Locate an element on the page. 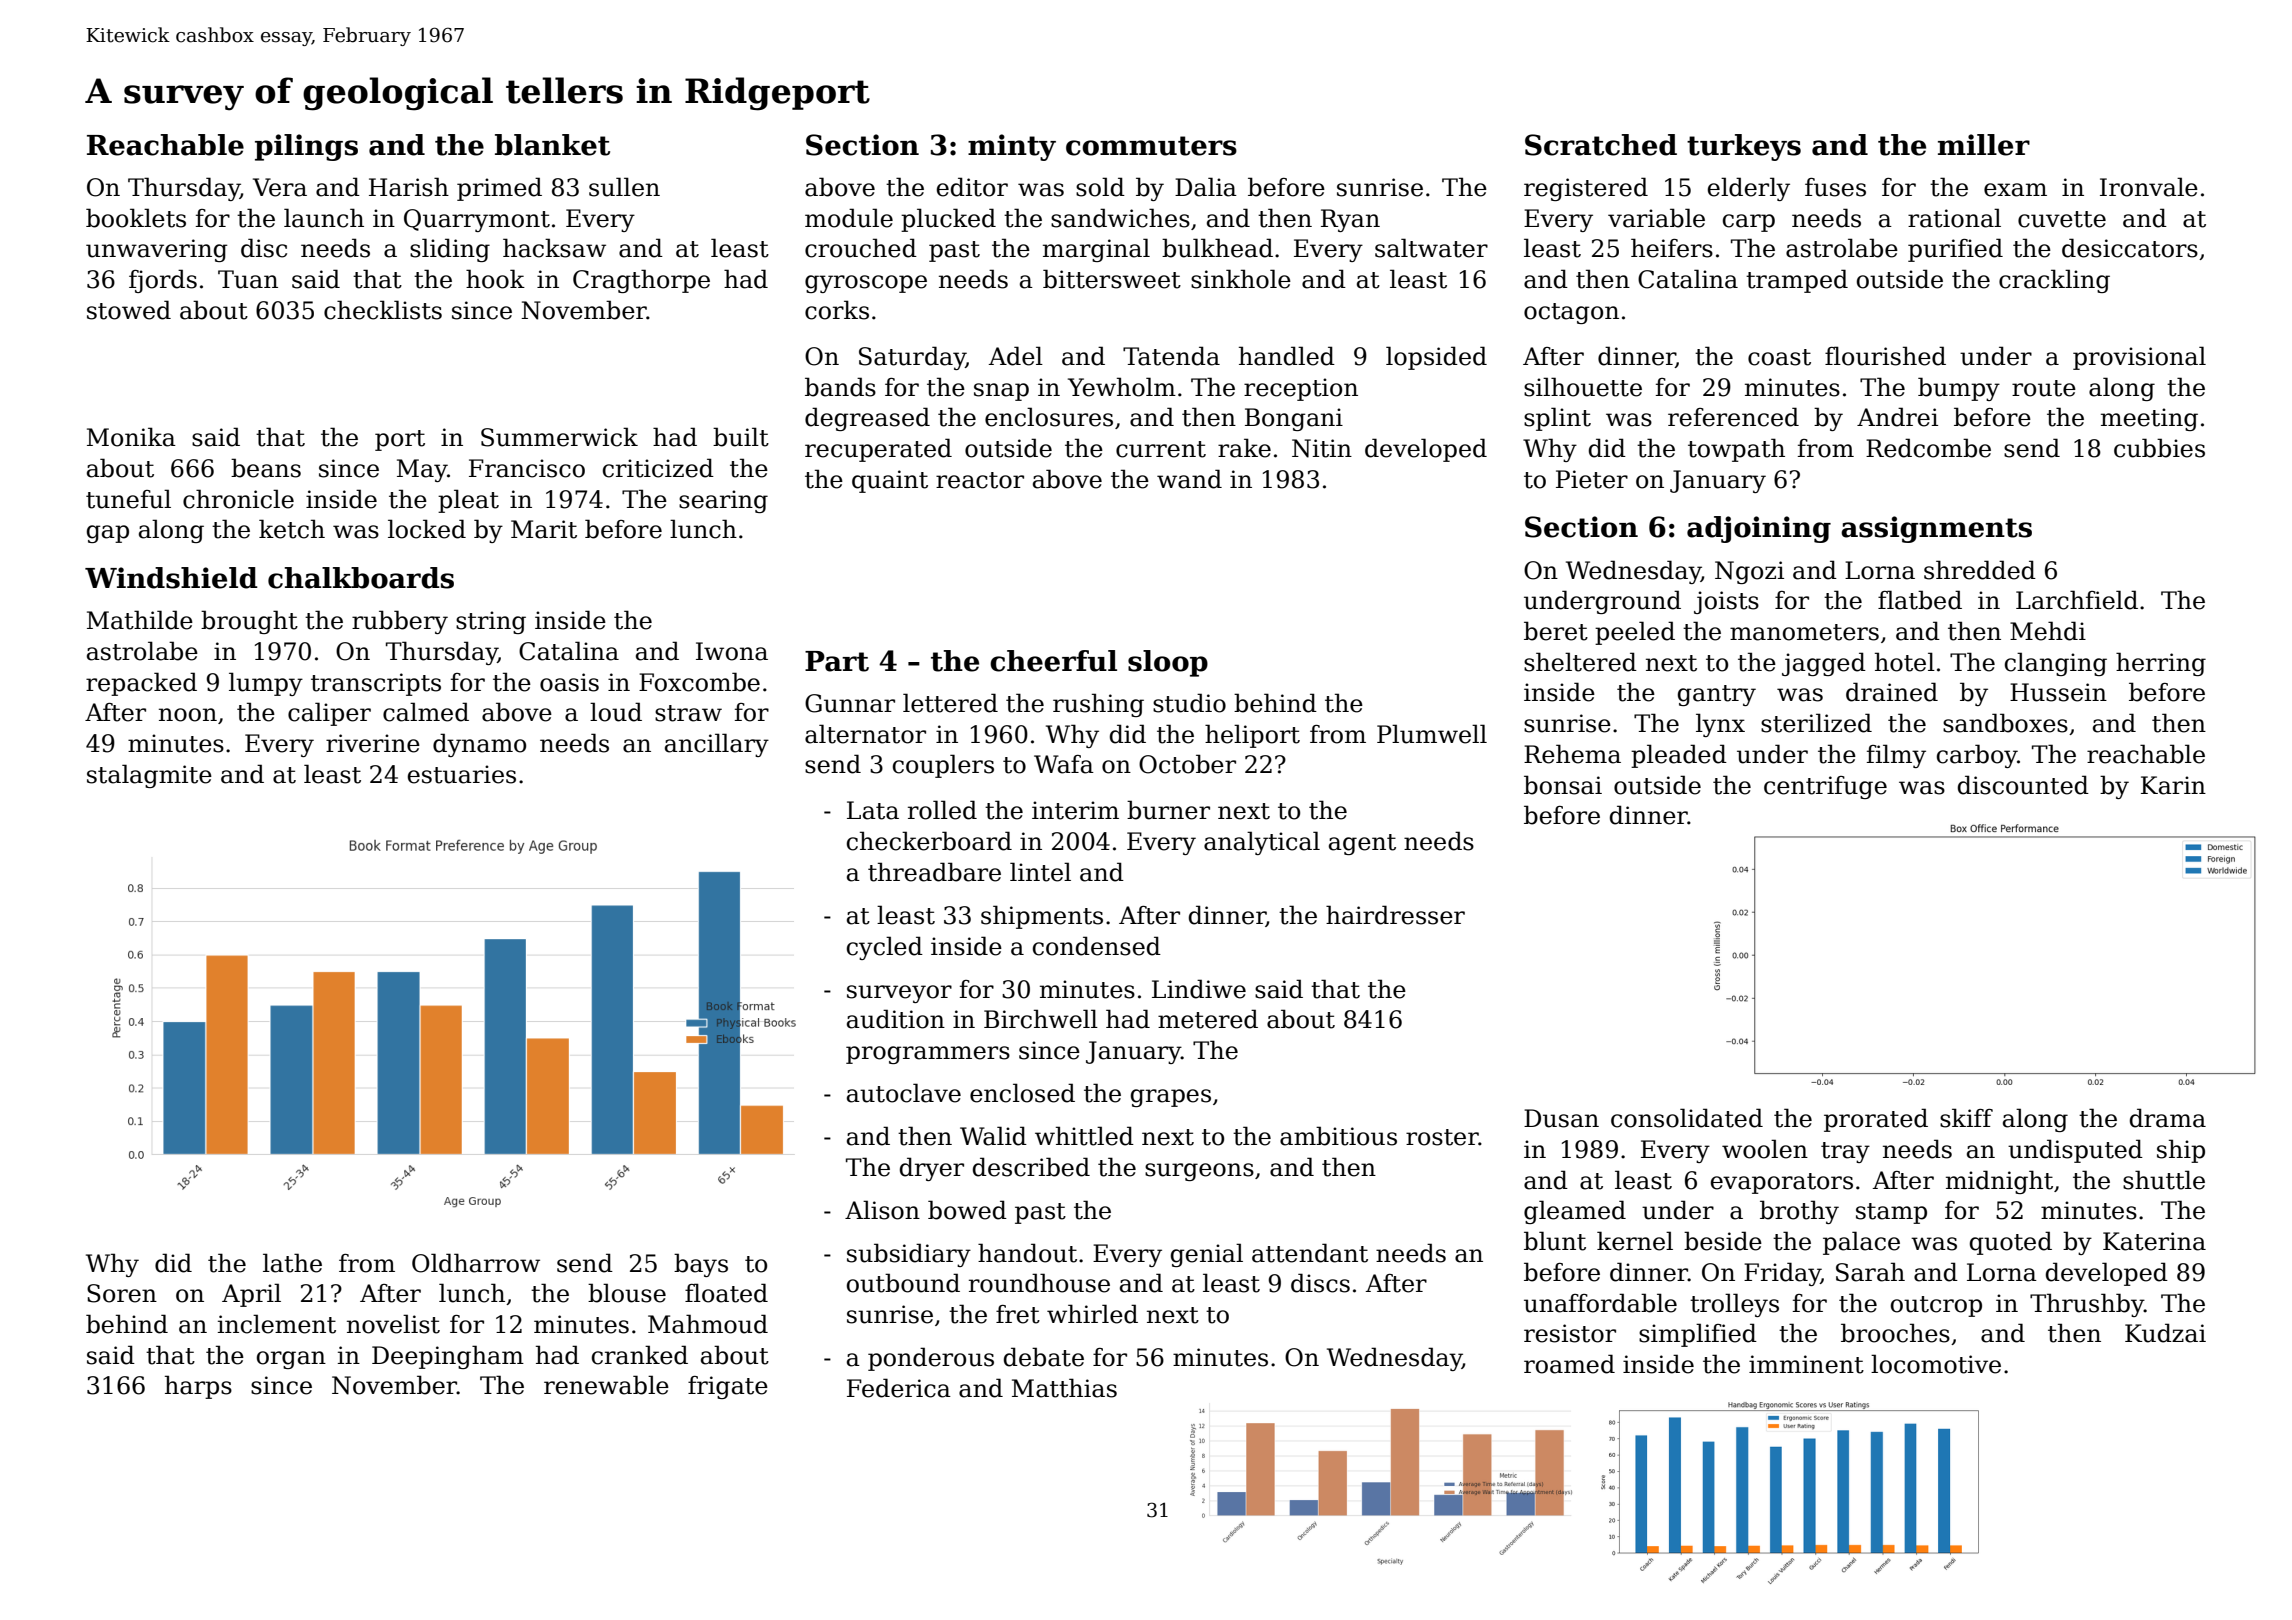 This image has height=1620, width=2292. renewable is located at coordinates (606, 1385).
